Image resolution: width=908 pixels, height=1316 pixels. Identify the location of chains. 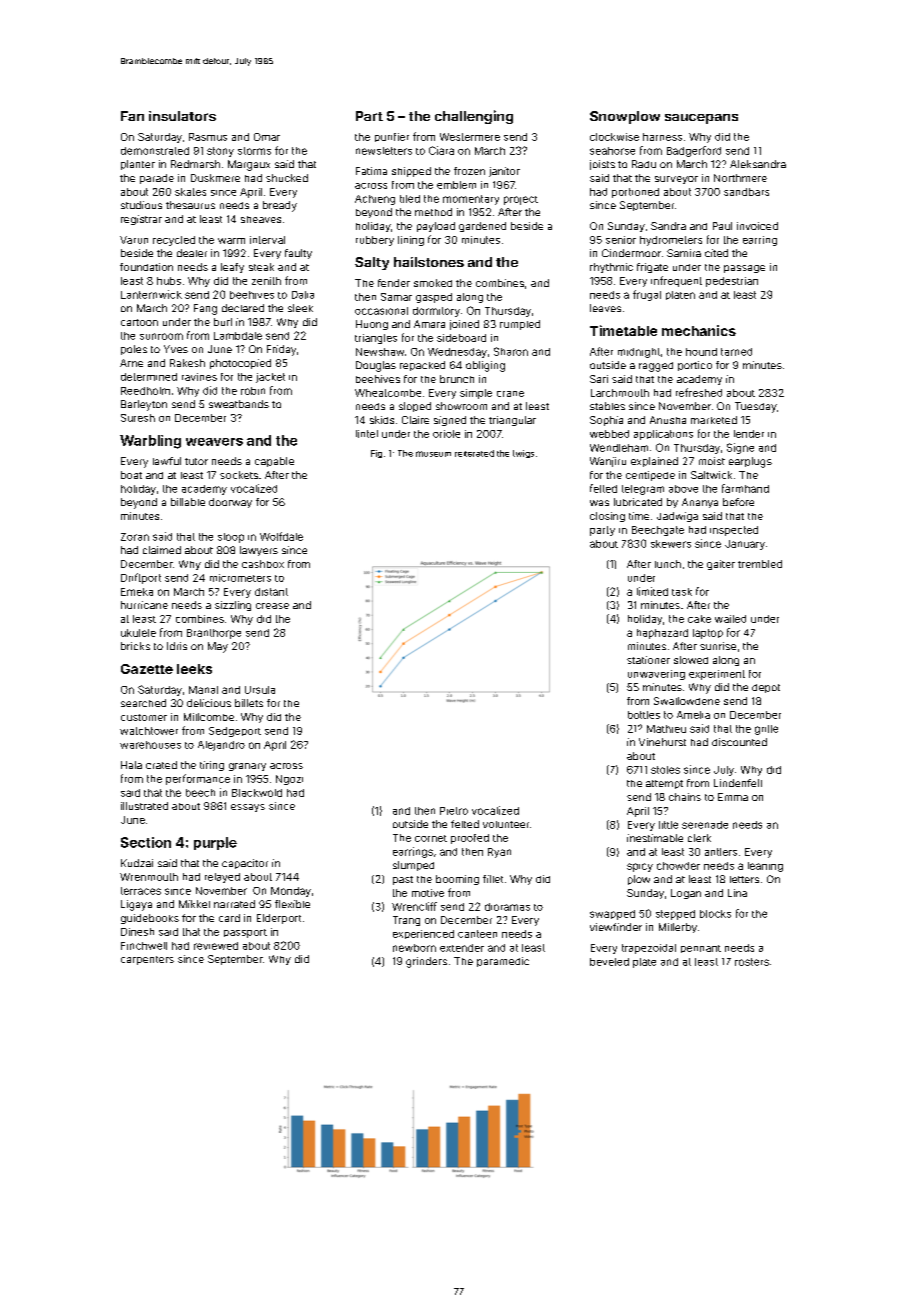
(685, 797).
